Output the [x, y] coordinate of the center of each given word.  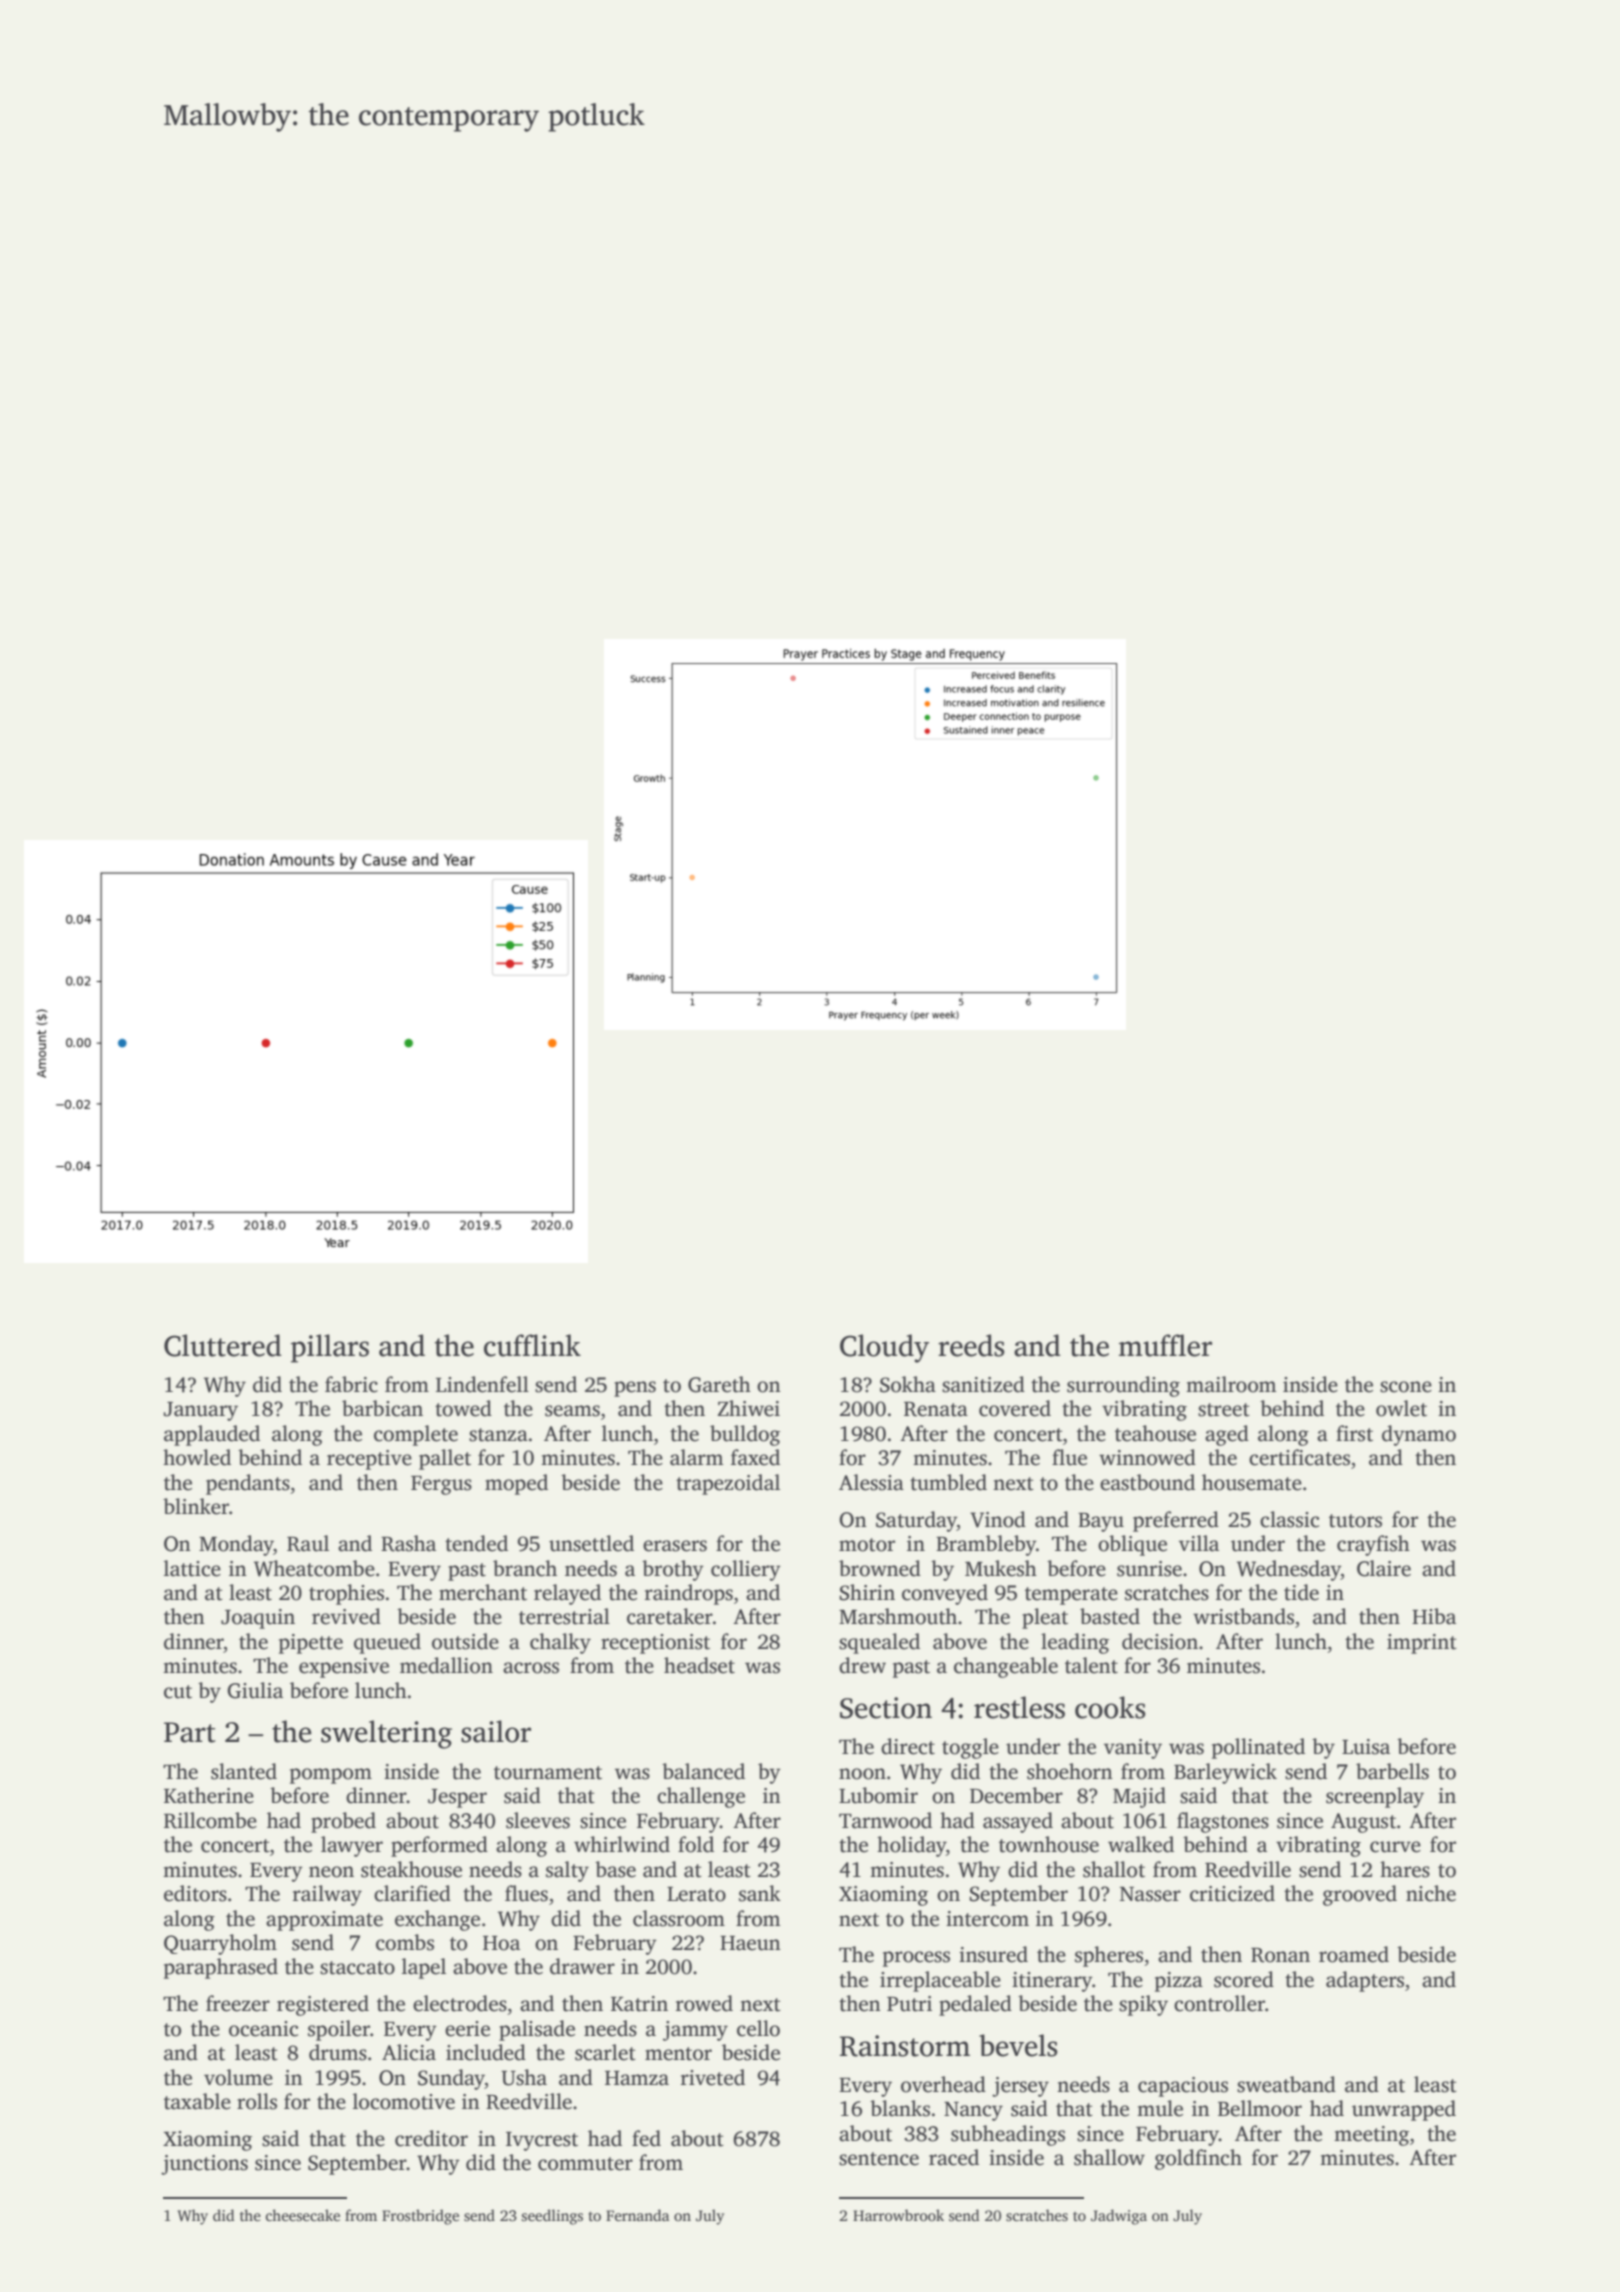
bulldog [745, 1435]
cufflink [532, 1345]
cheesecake [303, 2215]
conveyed [945, 1594]
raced [954, 2157]
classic [1289, 1519]
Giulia [255, 1690]
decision [1160, 1641]
